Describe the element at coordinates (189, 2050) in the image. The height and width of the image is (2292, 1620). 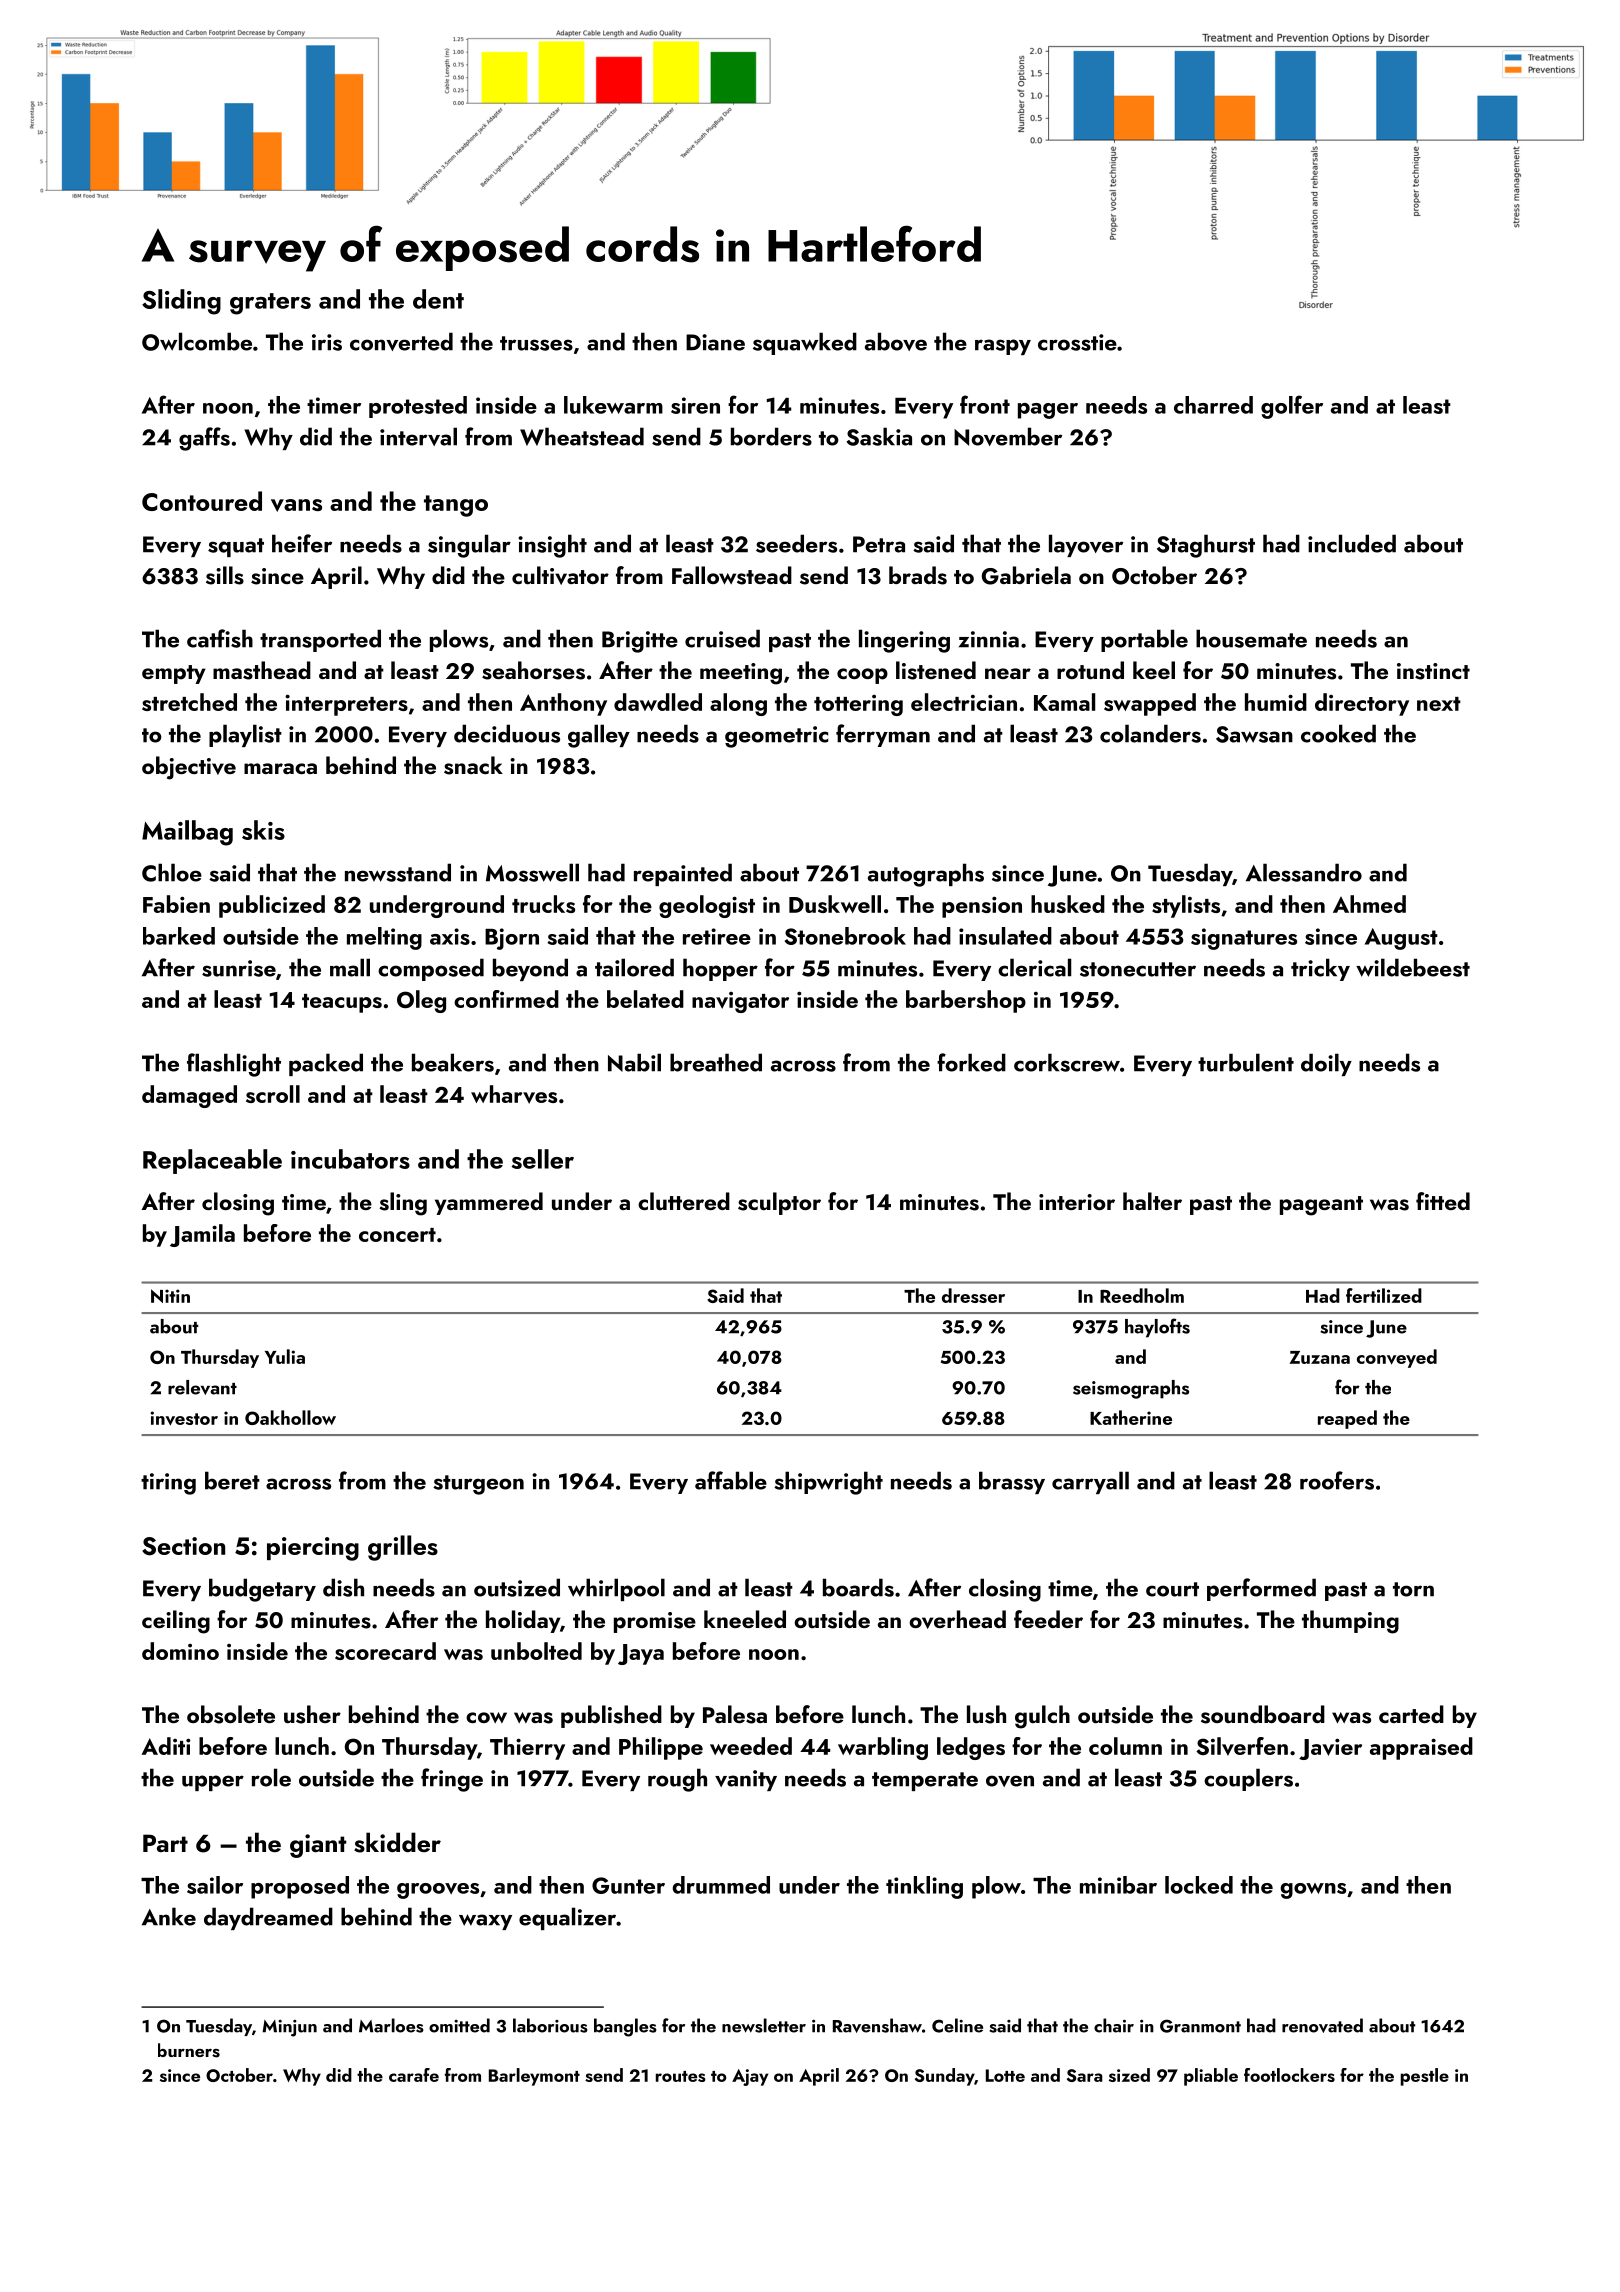
I see `burners` at that location.
